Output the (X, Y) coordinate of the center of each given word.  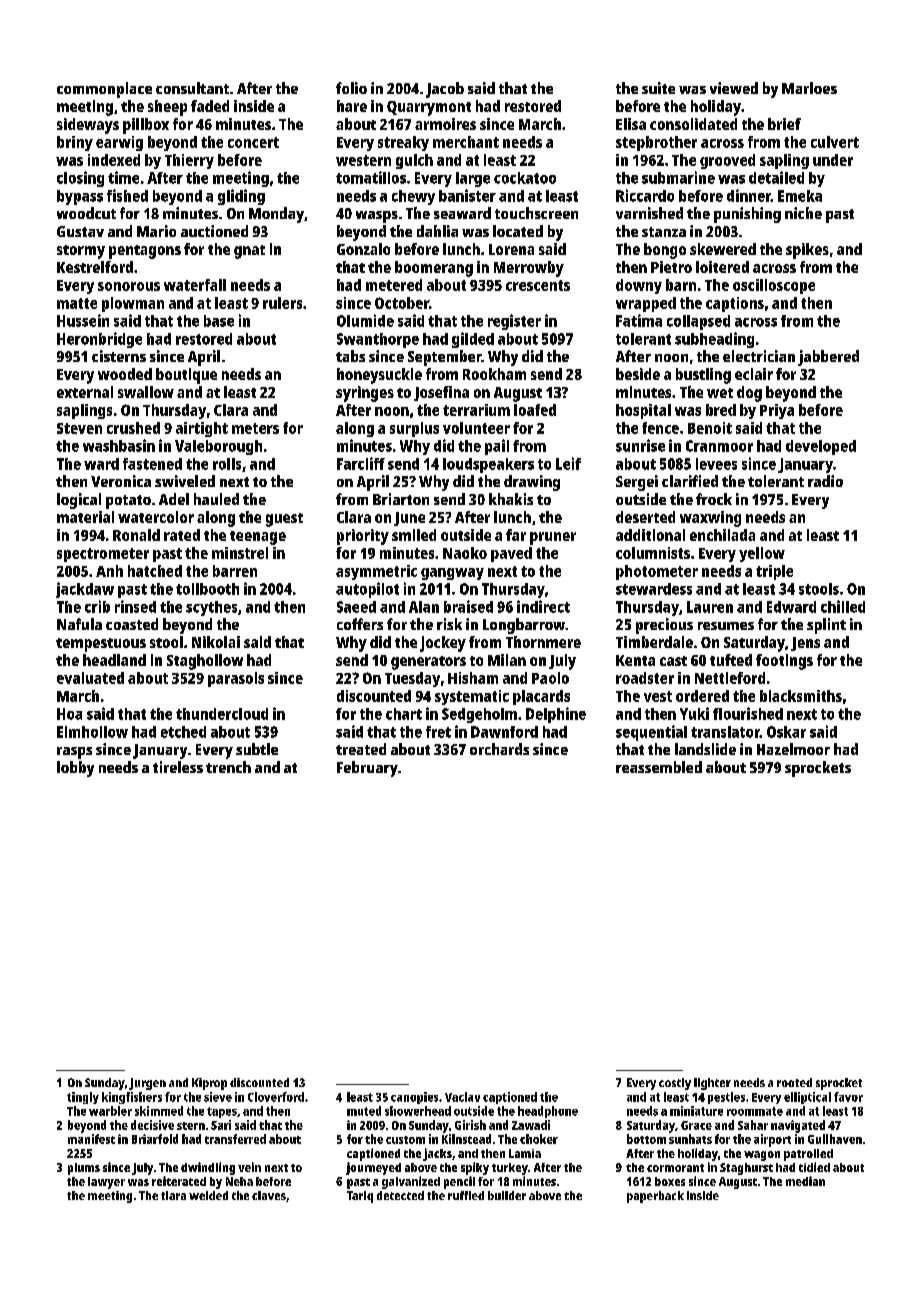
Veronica (121, 481)
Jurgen (147, 1084)
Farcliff (361, 463)
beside (638, 374)
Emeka (800, 196)
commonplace (104, 90)
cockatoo (525, 178)
